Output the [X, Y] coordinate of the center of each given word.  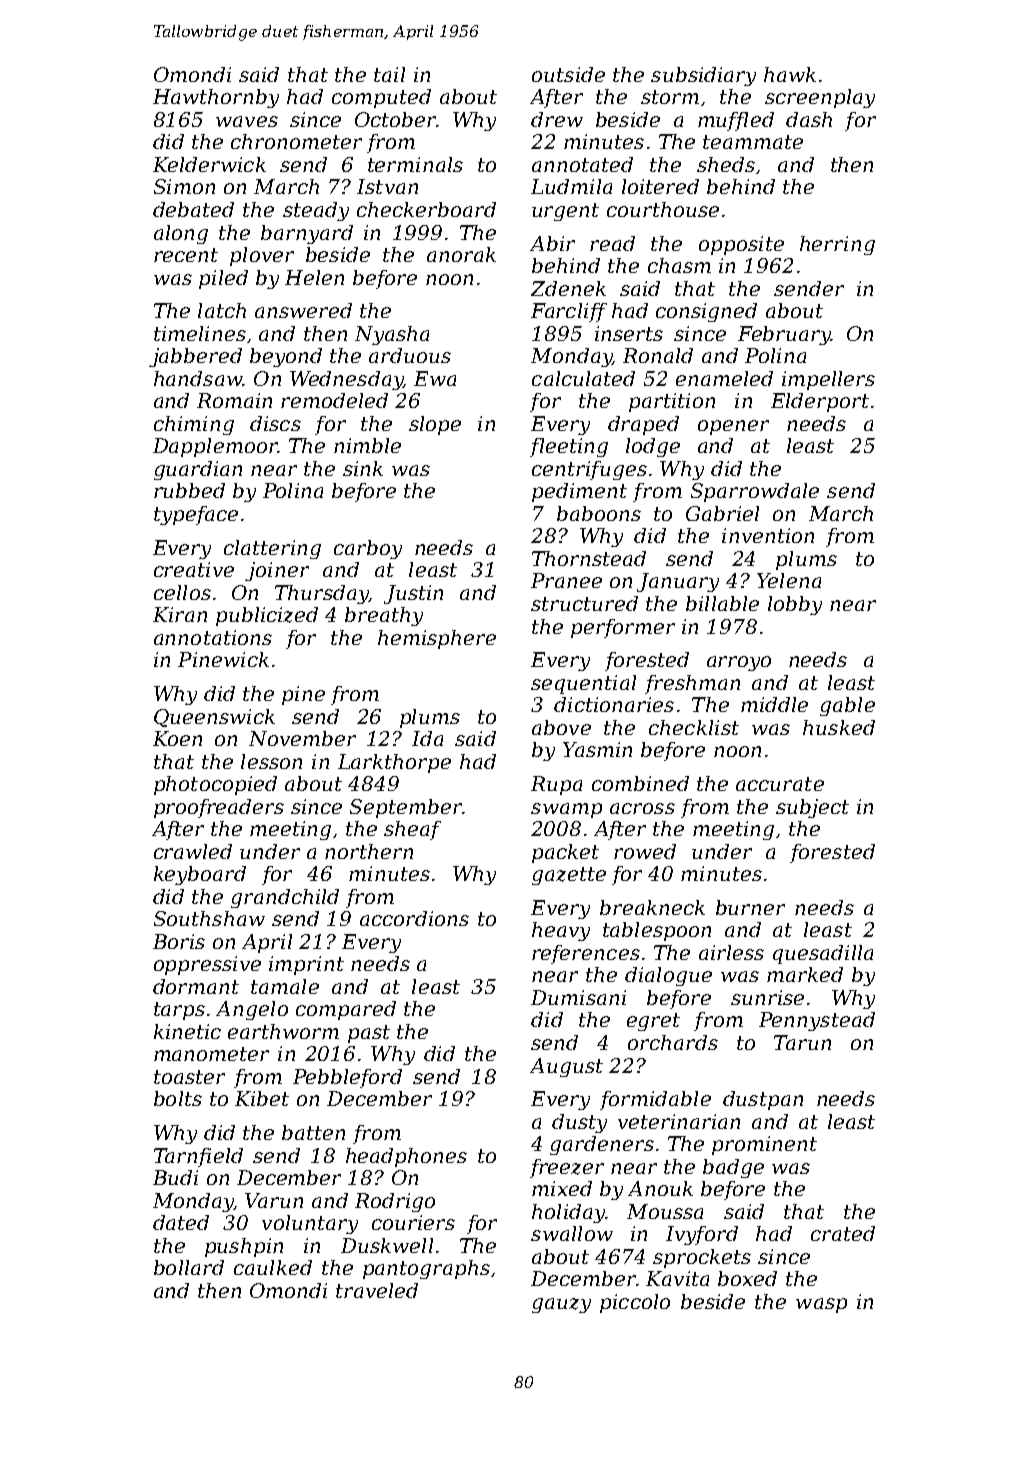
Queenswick [214, 718]
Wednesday [346, 380]
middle [774, 704]
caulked [273, 1267]
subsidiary [703, 76]
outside [568, 74]
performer [623, 628]
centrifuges [589, 470]
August [566, 1067]
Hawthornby [216, 98]
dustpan [763, 1100]
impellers [828, 380]
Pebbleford [347, 1078]
